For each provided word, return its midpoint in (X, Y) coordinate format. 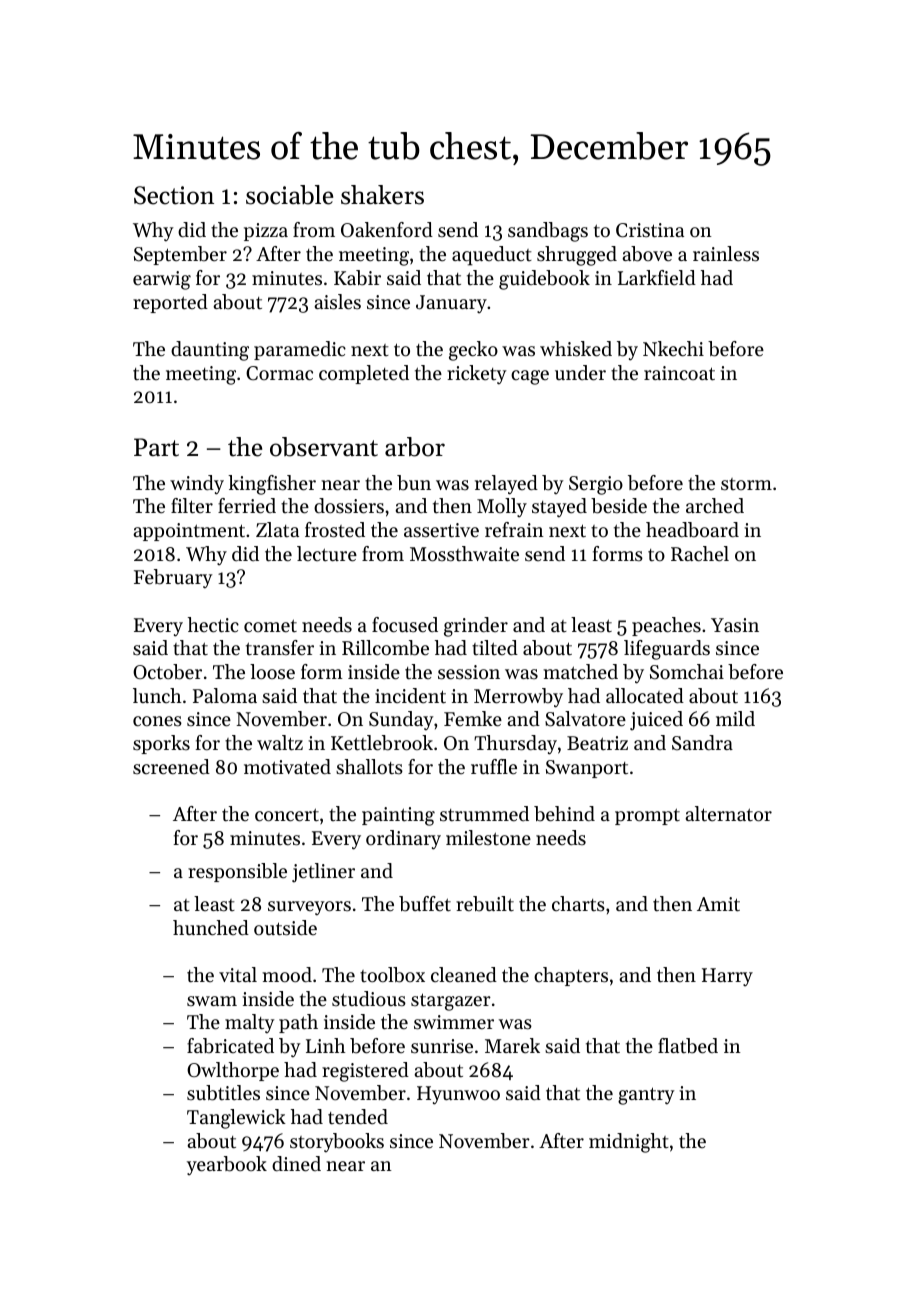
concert (287, 815)
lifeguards (667, 650)
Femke (473, 719)
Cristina (650, 230)
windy (197, 485)
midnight (629, 1143)
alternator (728, 814)
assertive (441, 530)
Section (174, 195)
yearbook (227, 1165)
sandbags (548, 232)
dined (296, 1164)
